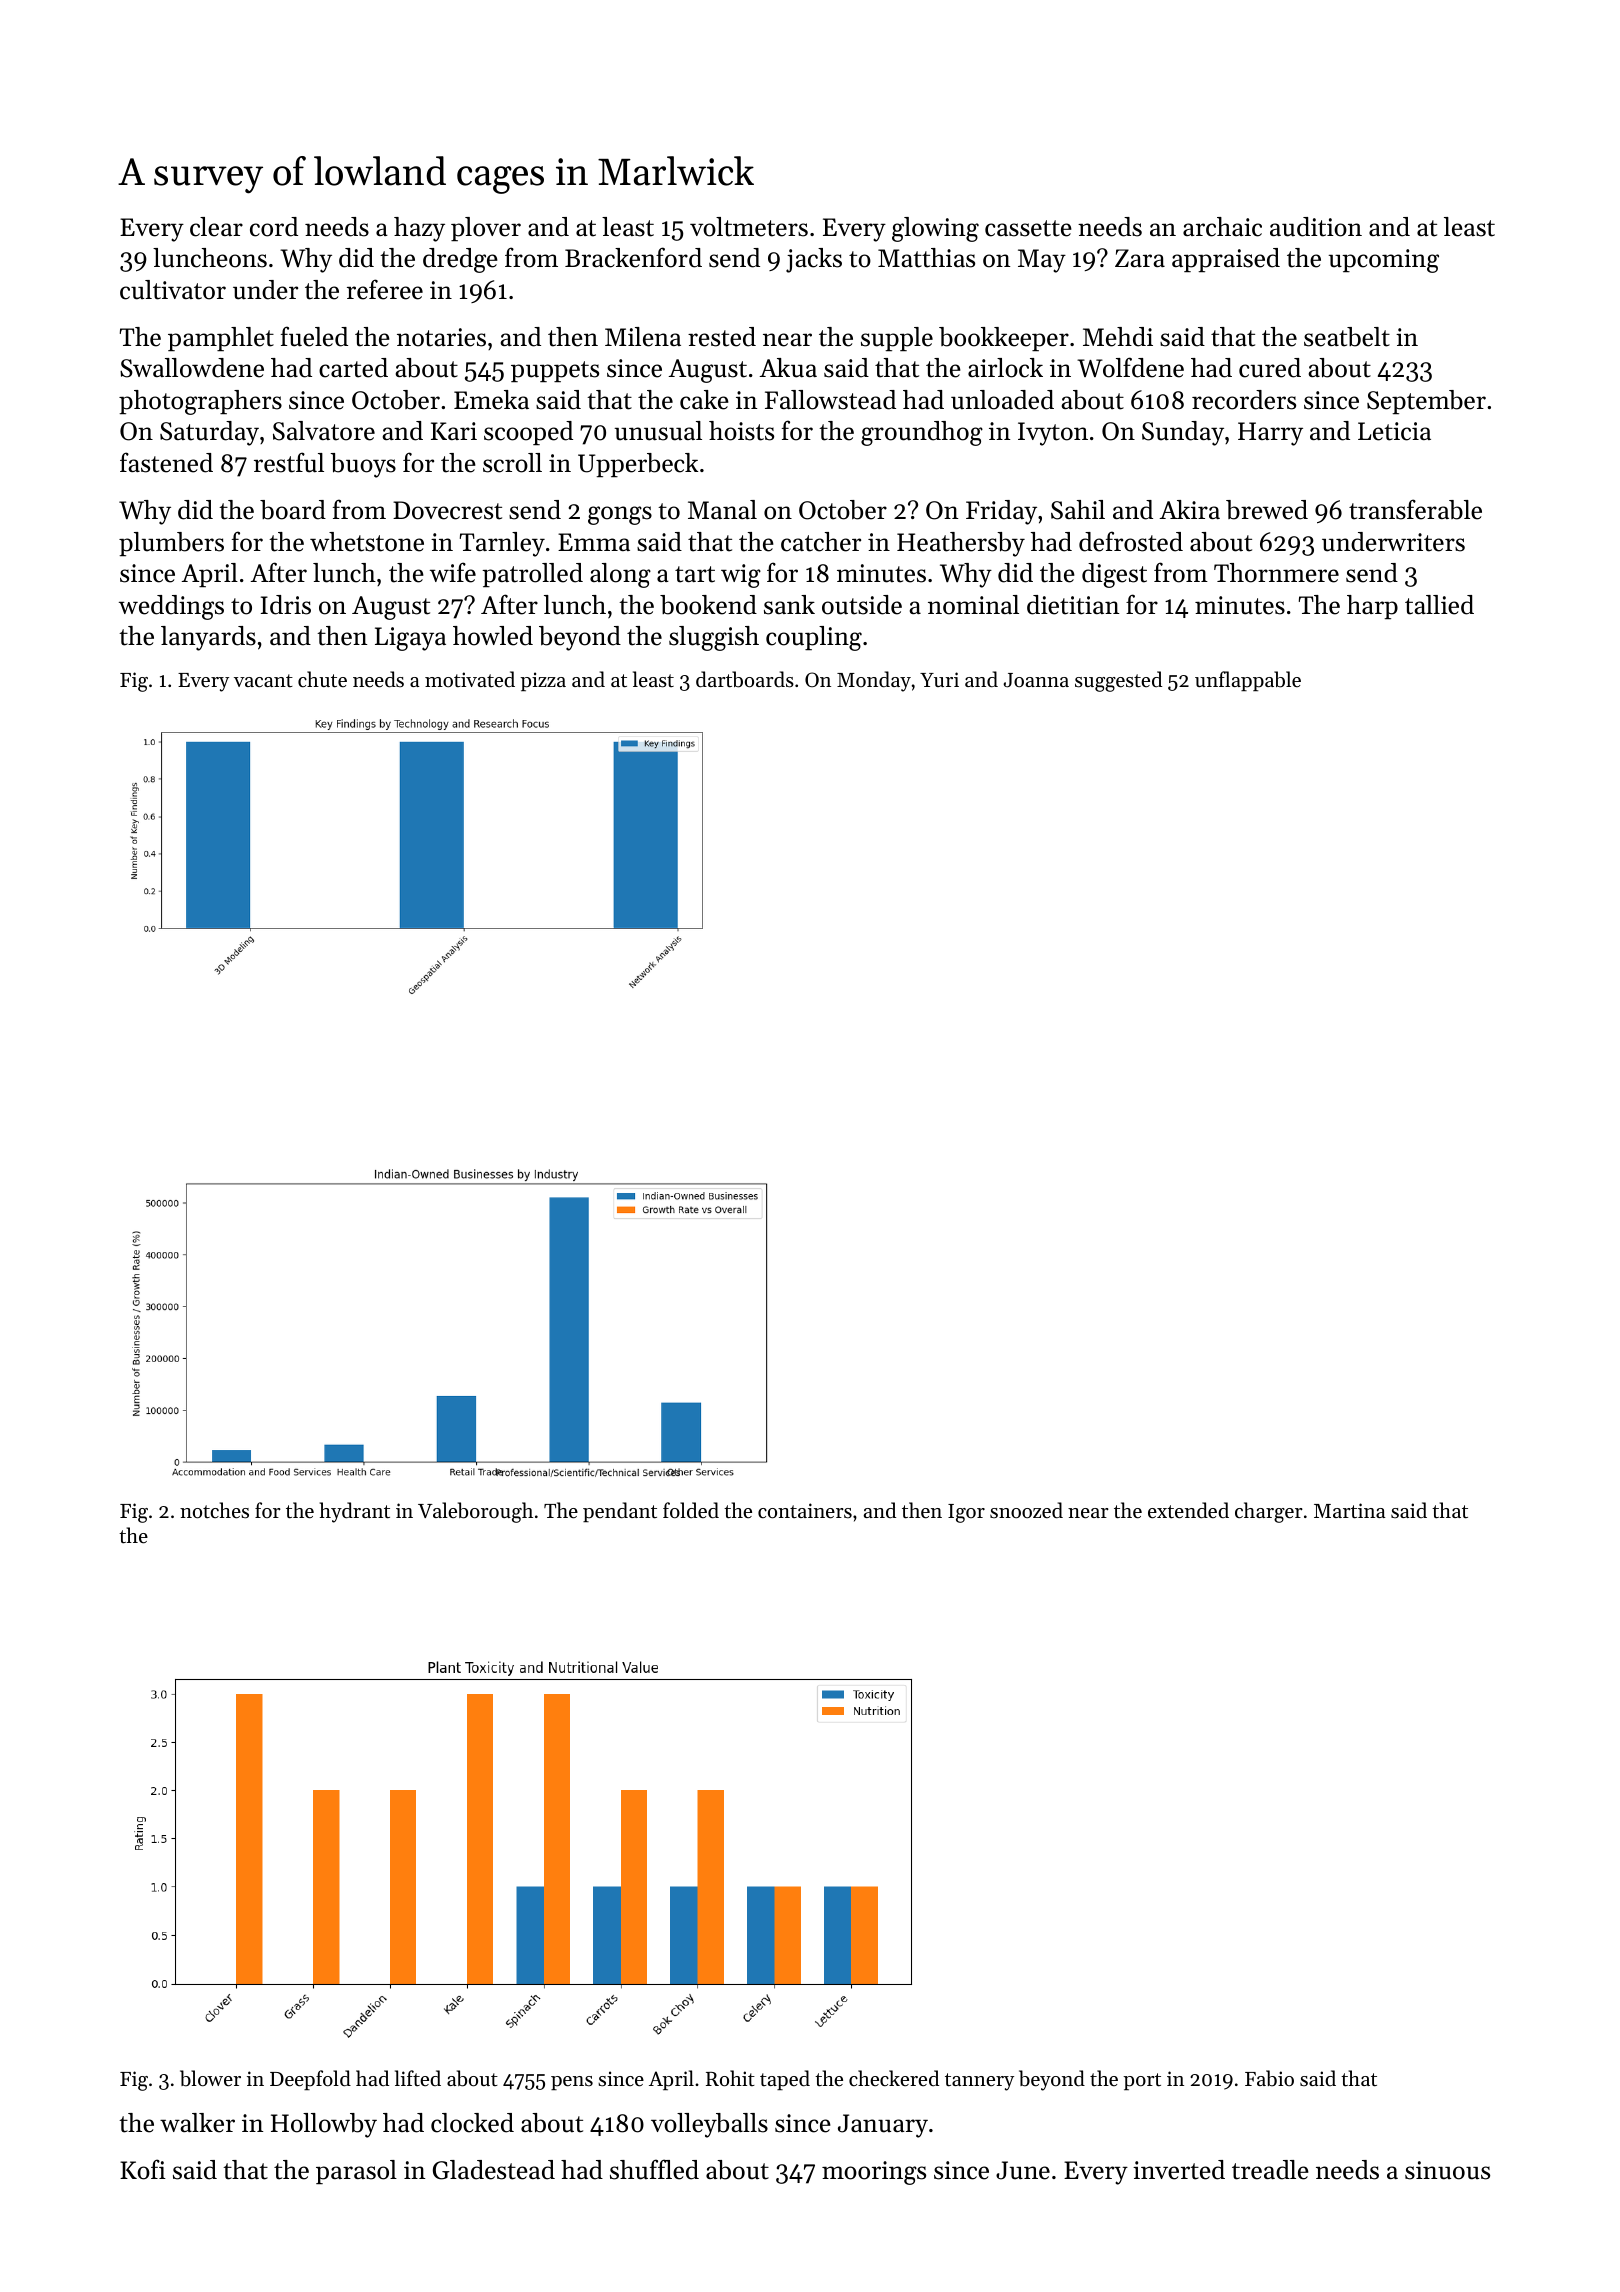 This document has height=2292, width=1620. I want to click on tallied, so click(1439, 605).
